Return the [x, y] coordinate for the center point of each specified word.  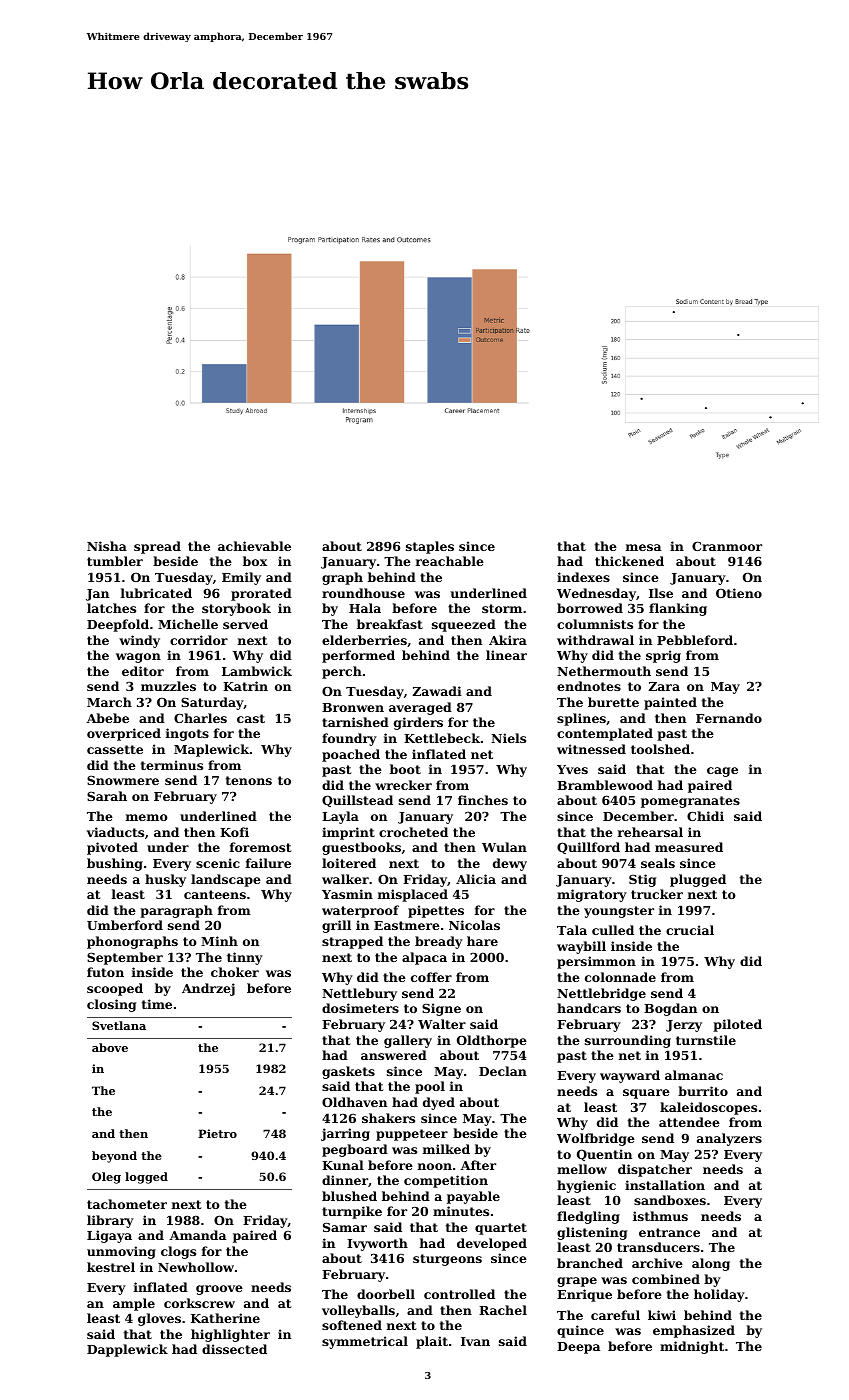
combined [666, 1279]
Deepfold [118, 625]
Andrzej [208, 989]
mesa [643, 547]
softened [352, 1325]
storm [502, 608]
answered [394, 1055]
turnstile [706, 1040]
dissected [234, 1349]
